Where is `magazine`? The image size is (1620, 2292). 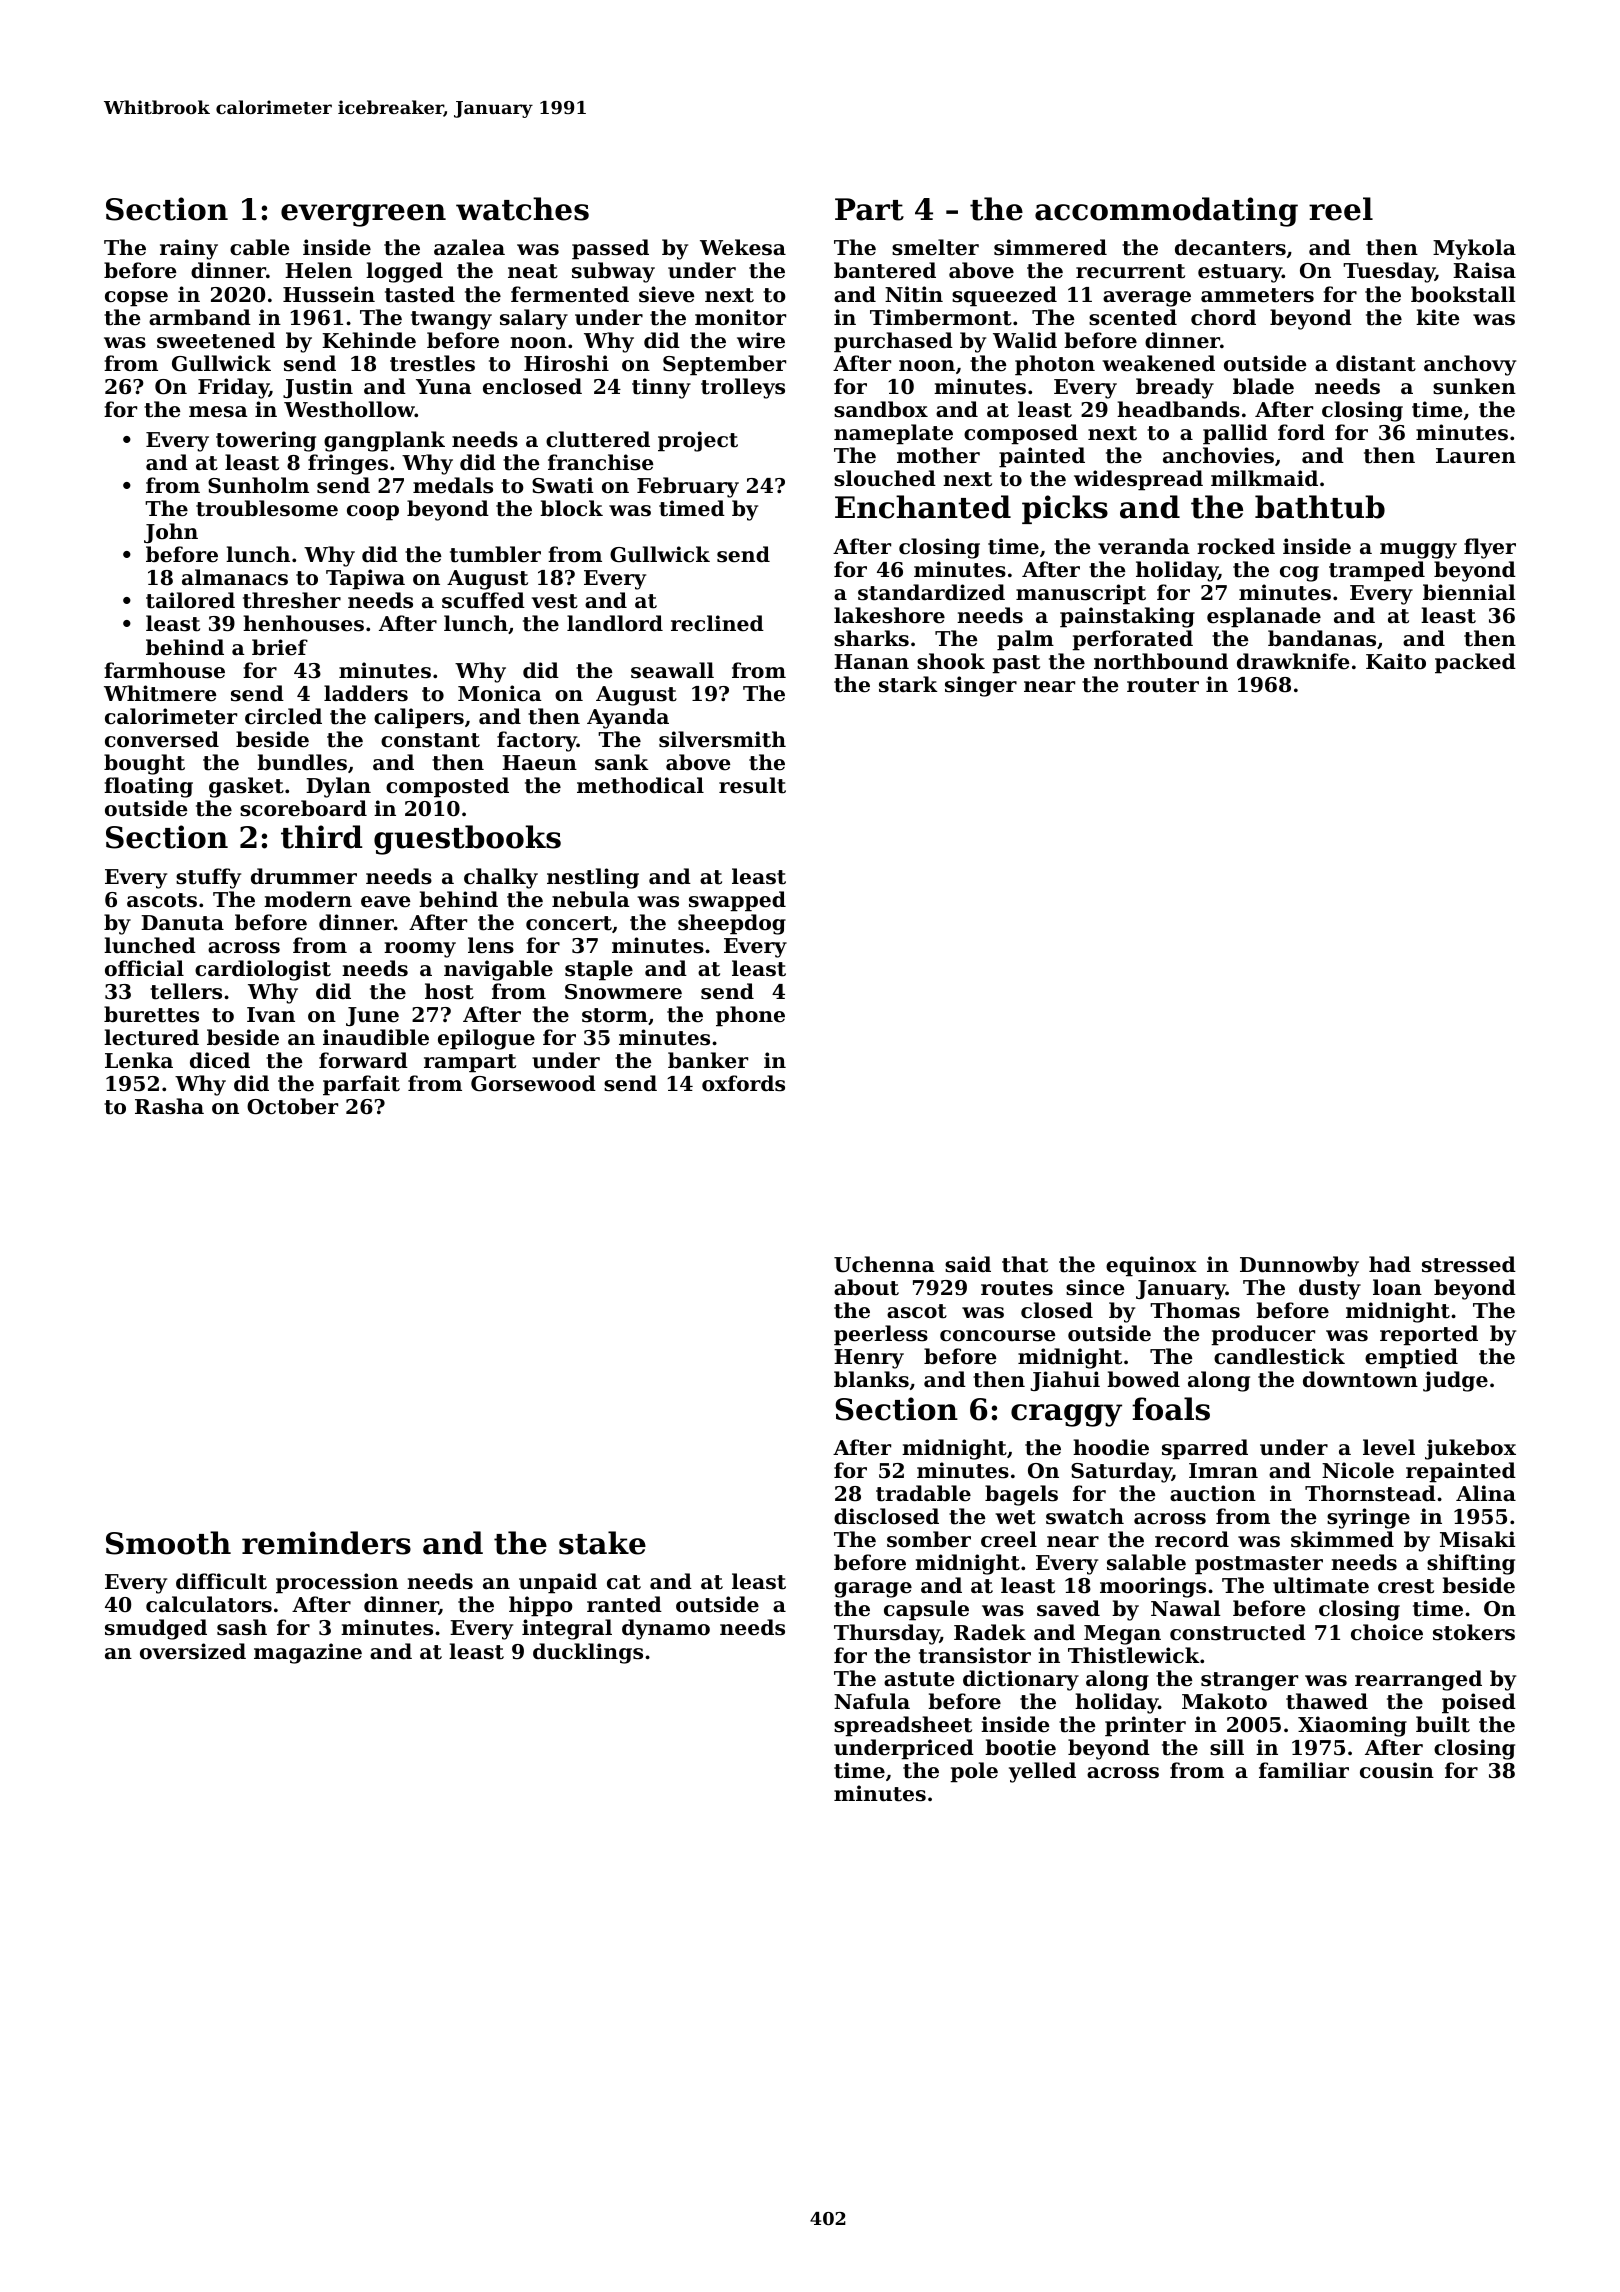
magazine is located at coordinates (308, 1653).
